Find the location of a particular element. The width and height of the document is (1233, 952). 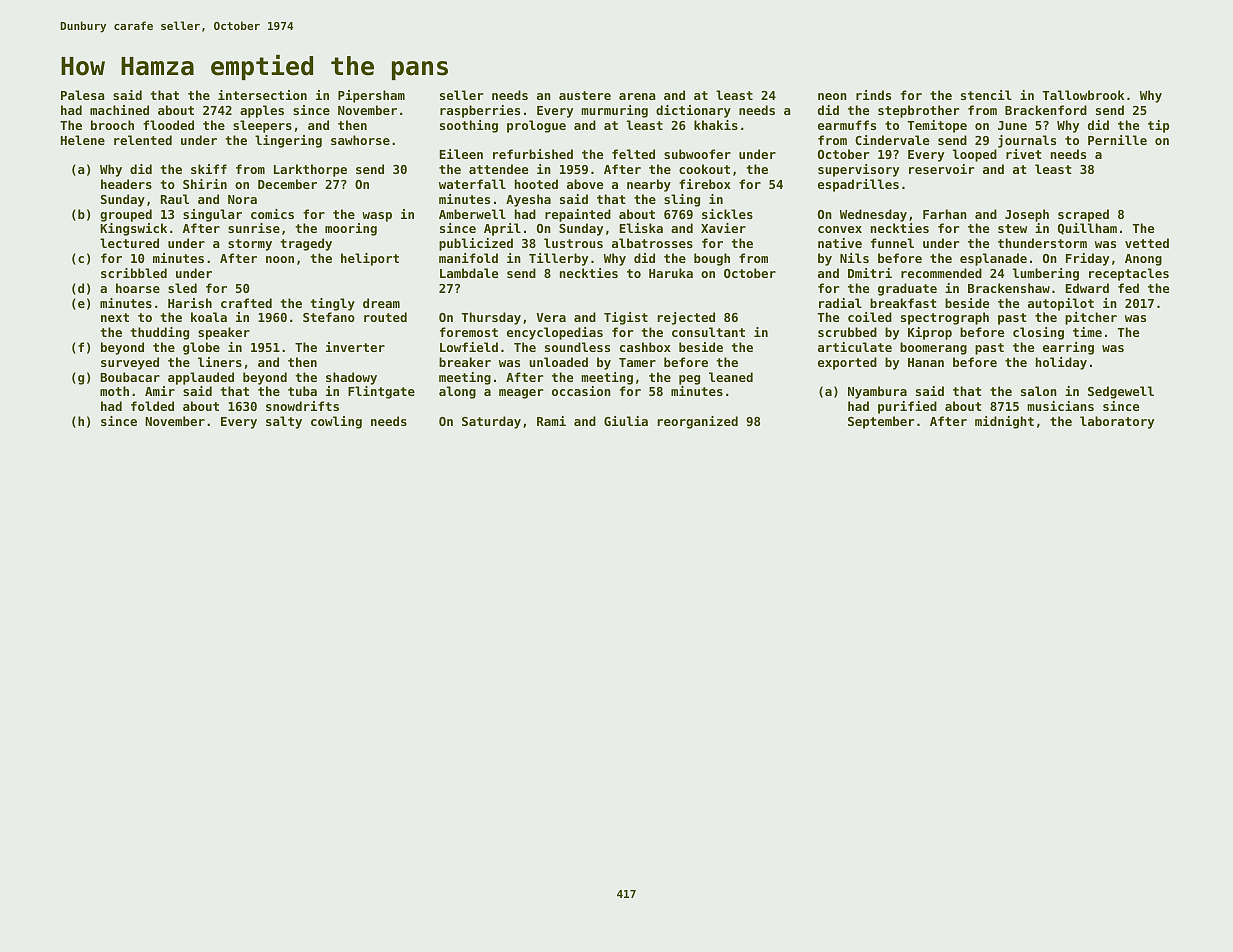

December is located at coordinates (287, 184).
